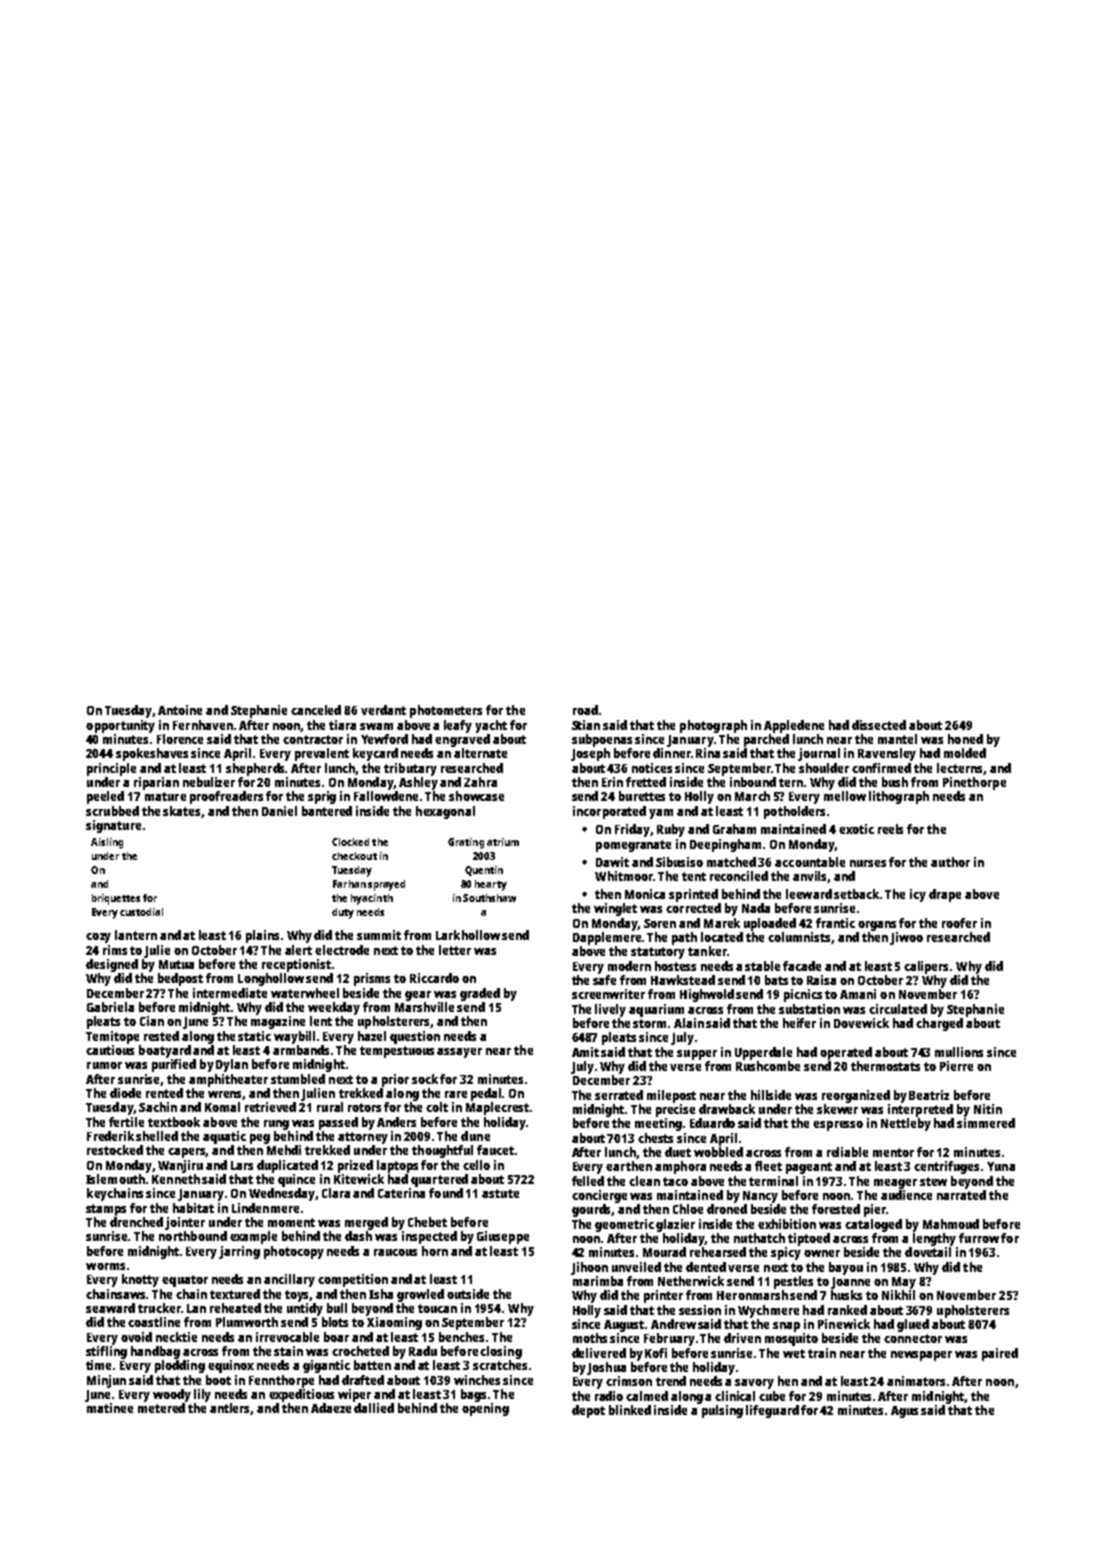 This image has width=1108, height=1567. I want to click on calipers, so click(926, 967).
